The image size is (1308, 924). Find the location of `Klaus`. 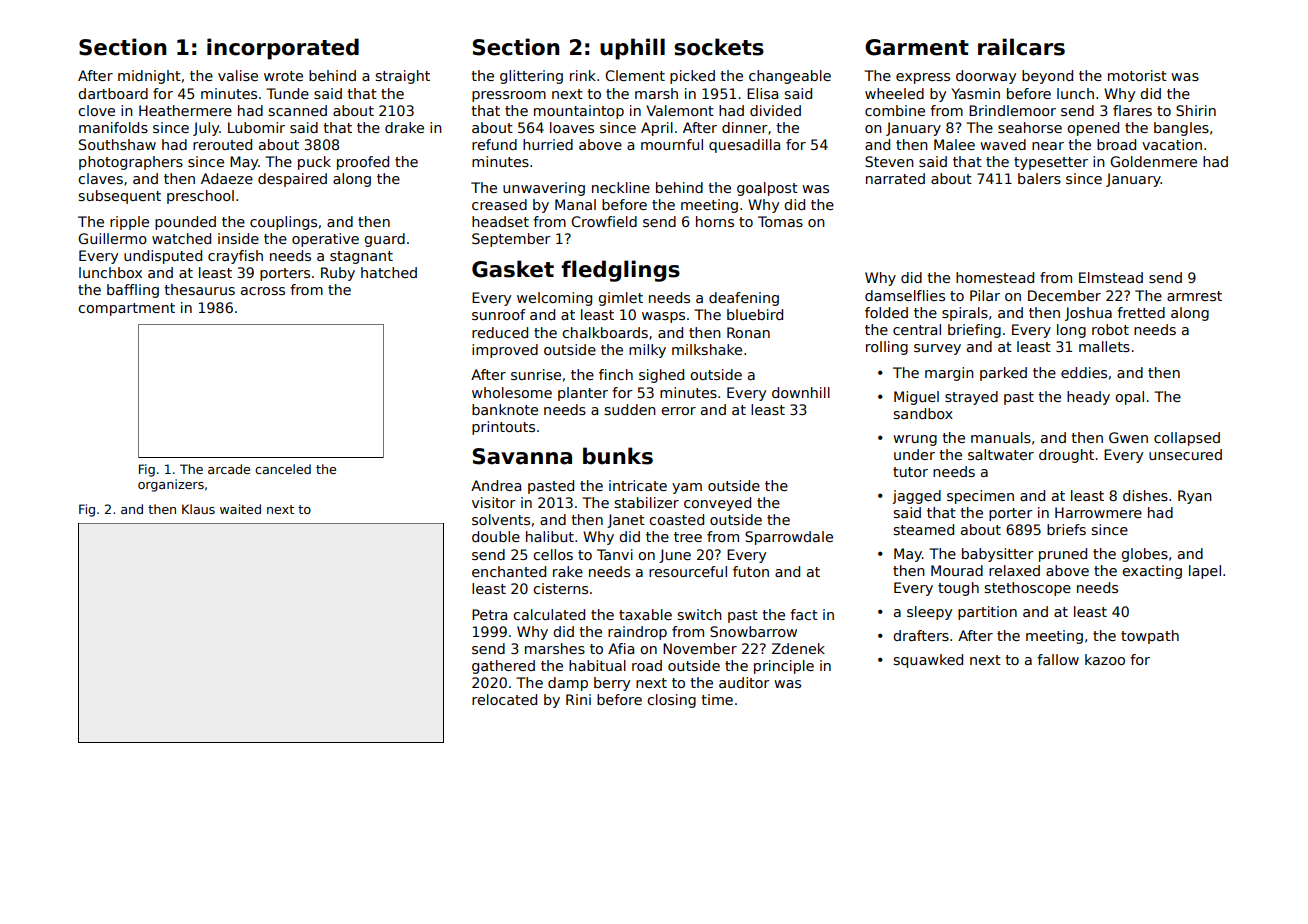

Klaus is located at coordinates (198, 509).
